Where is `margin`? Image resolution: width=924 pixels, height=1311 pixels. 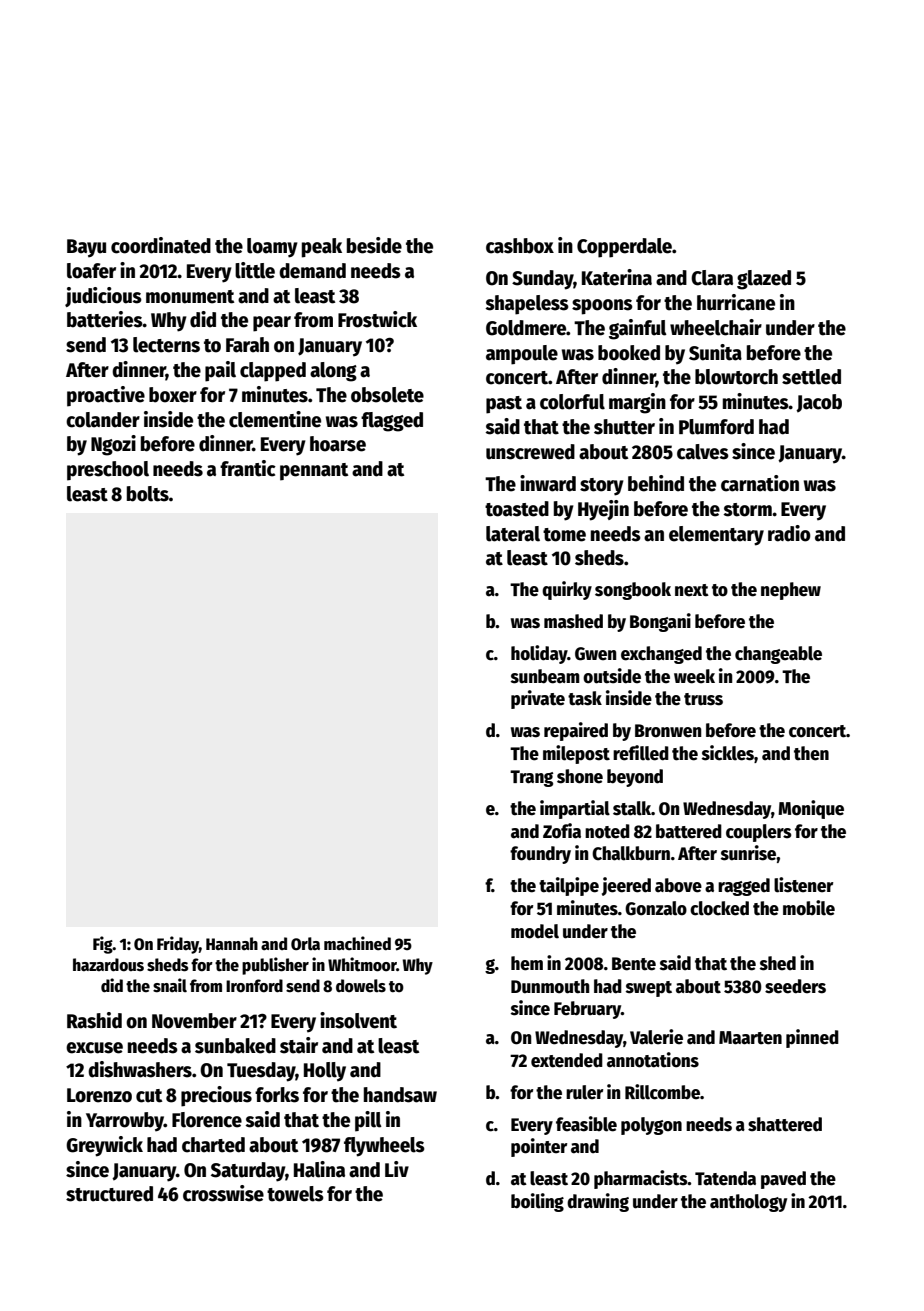 margin is located at coordinates (637, 403).
